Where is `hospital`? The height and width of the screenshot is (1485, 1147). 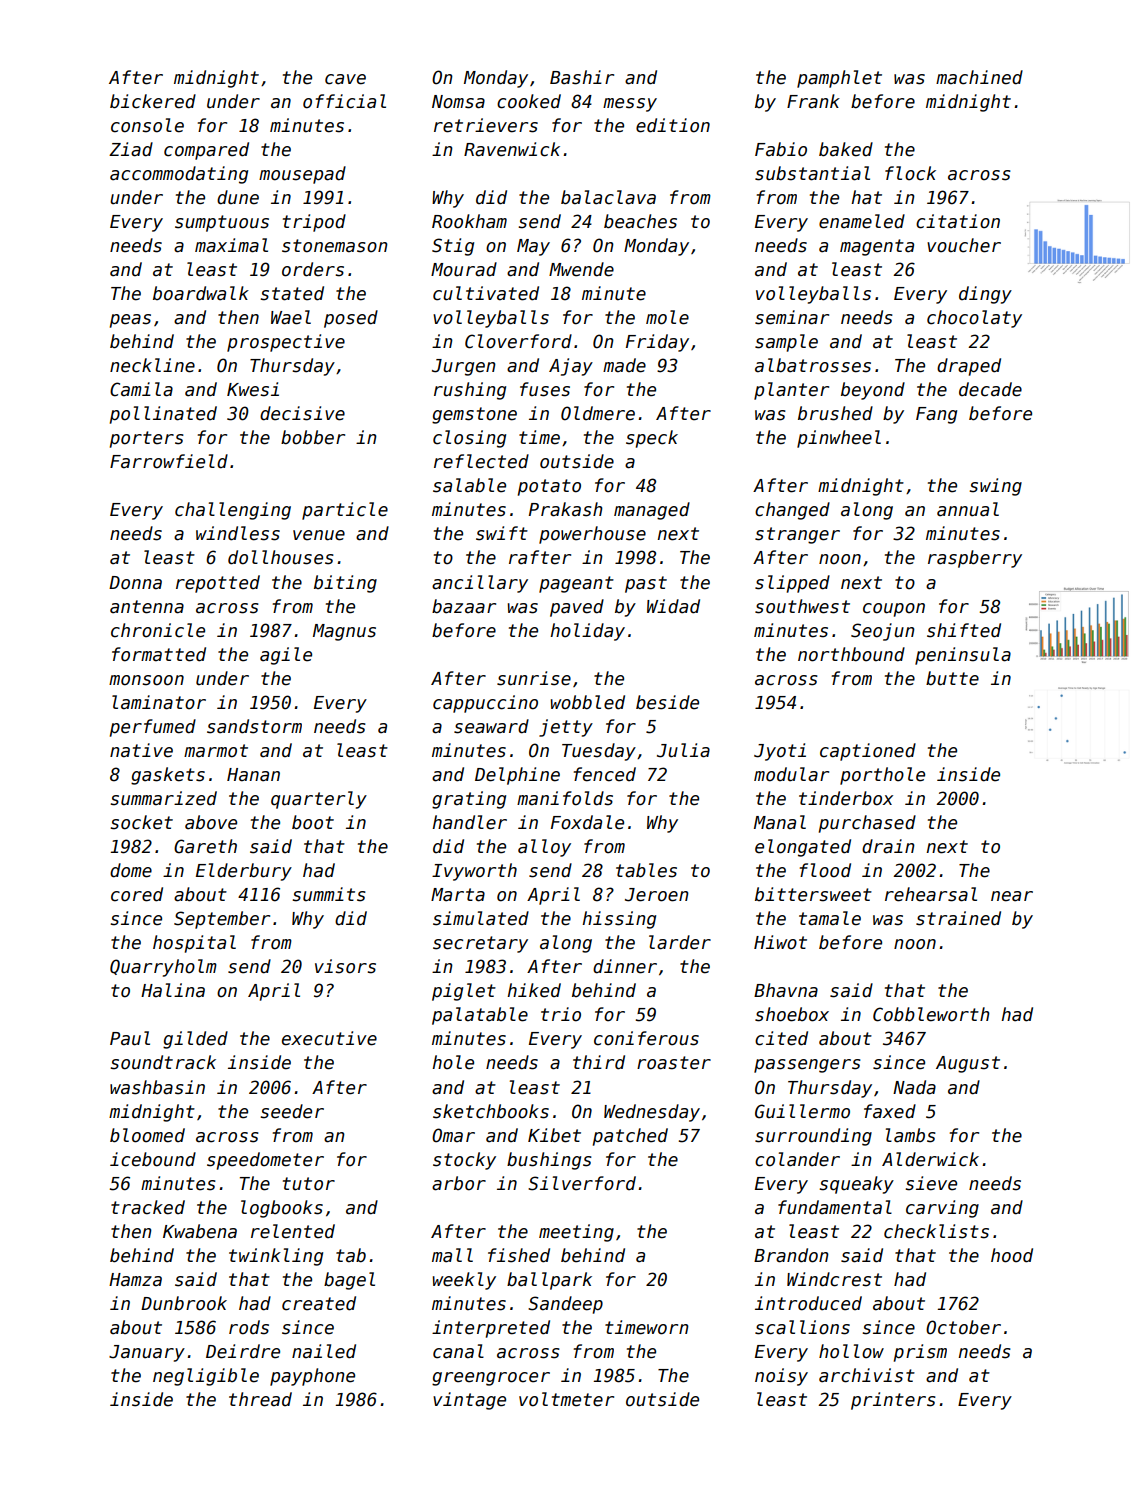 hospital is located at coordinates (194, 944).
